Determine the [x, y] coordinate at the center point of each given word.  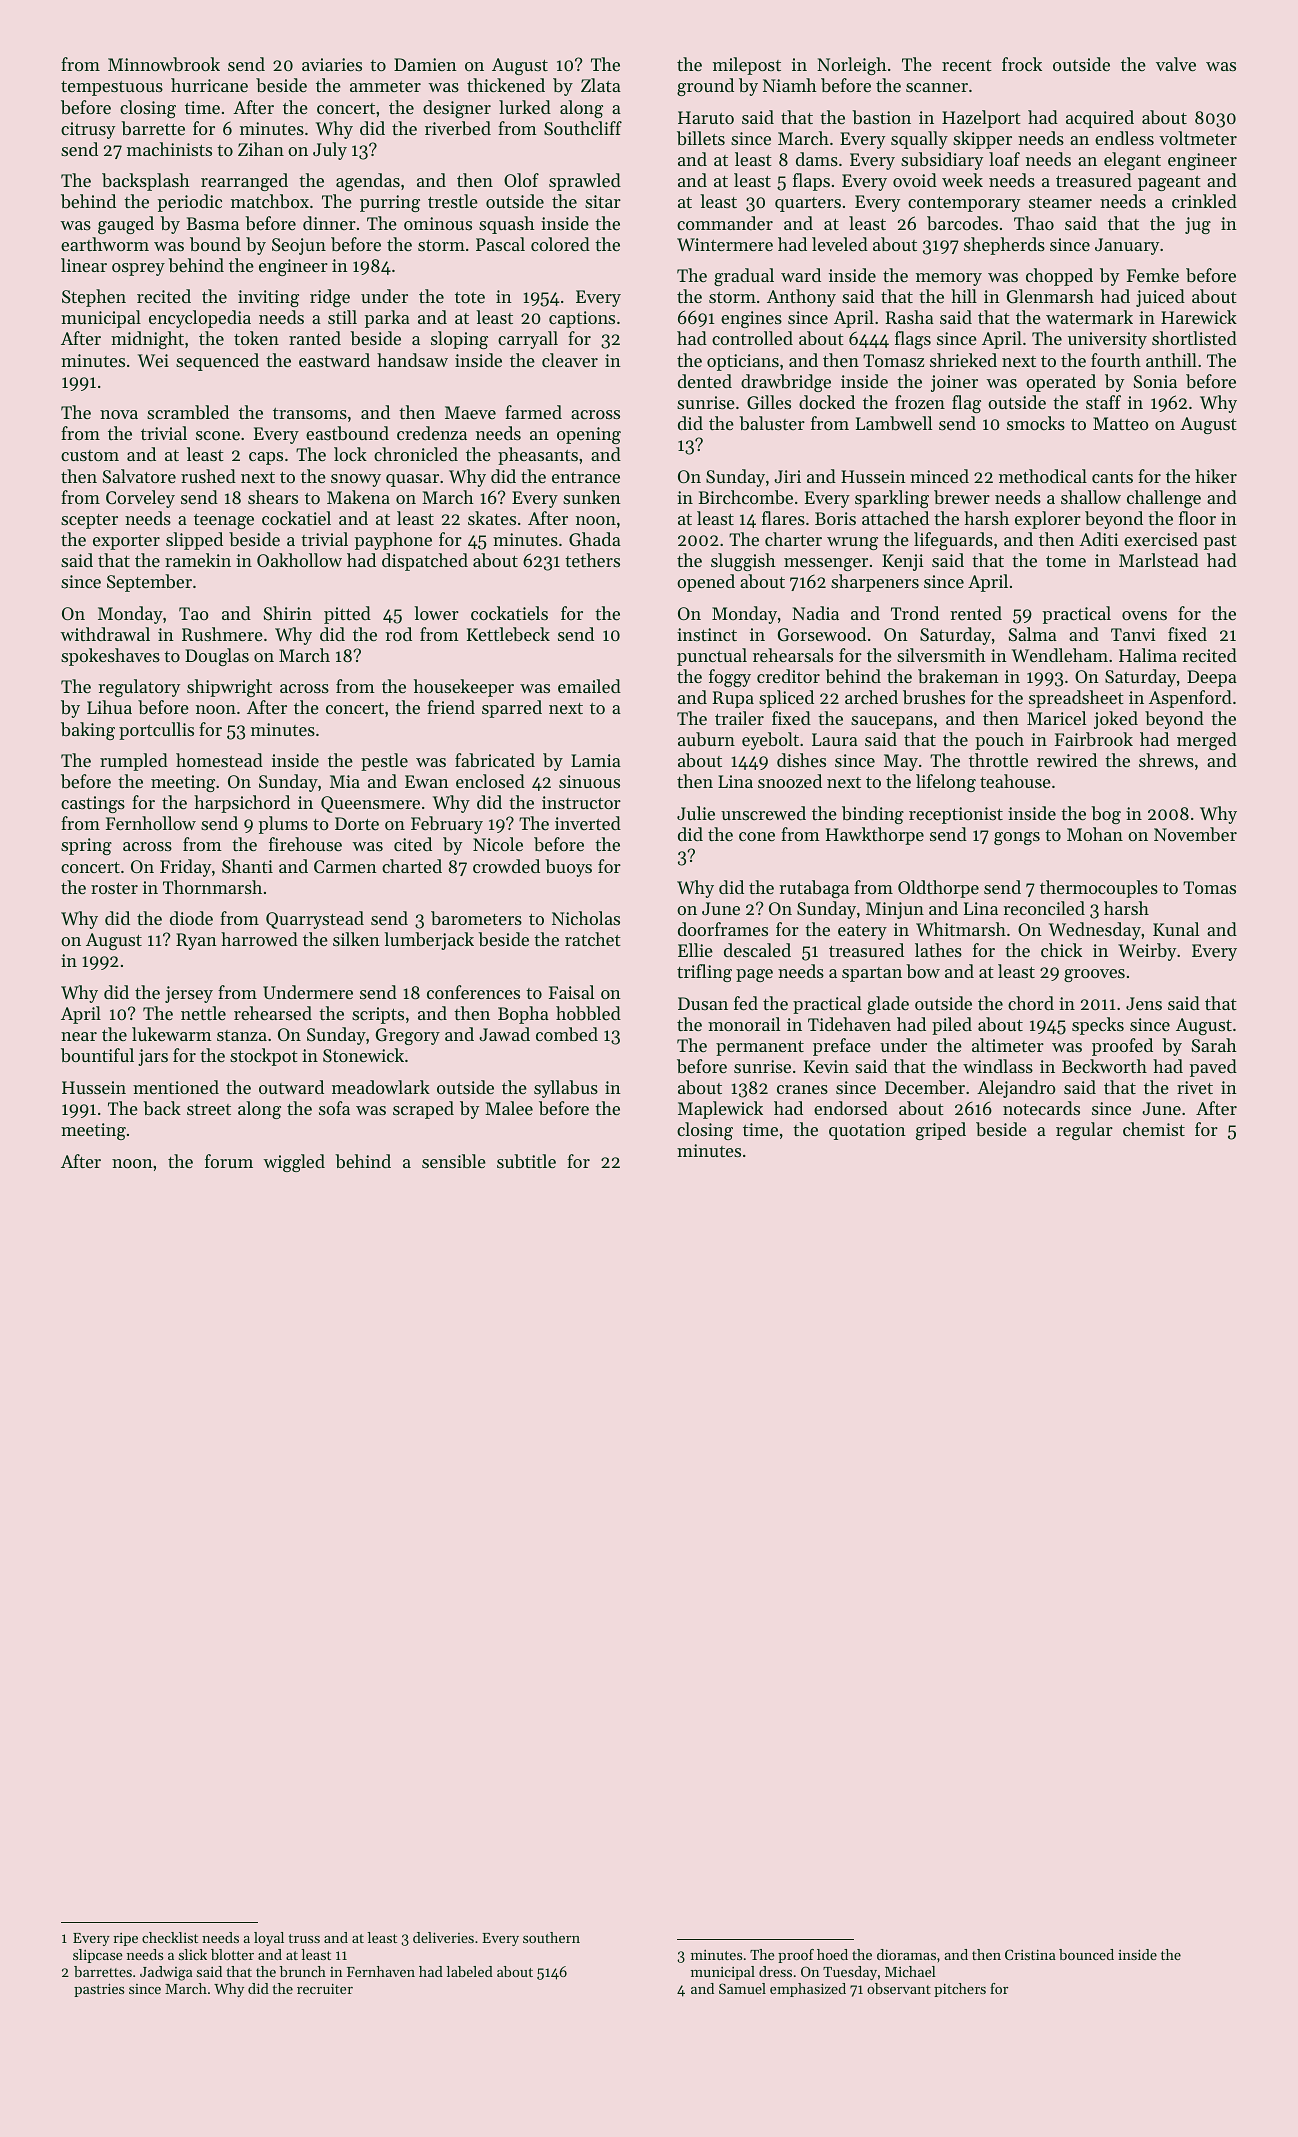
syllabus [566, 1089]
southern [551, 1937]
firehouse [305, 844]
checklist [170, 1937]
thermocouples [1099, 889]
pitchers [960, 1990]
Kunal [1176, 929]
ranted [315, 338]
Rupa [733, 699]
